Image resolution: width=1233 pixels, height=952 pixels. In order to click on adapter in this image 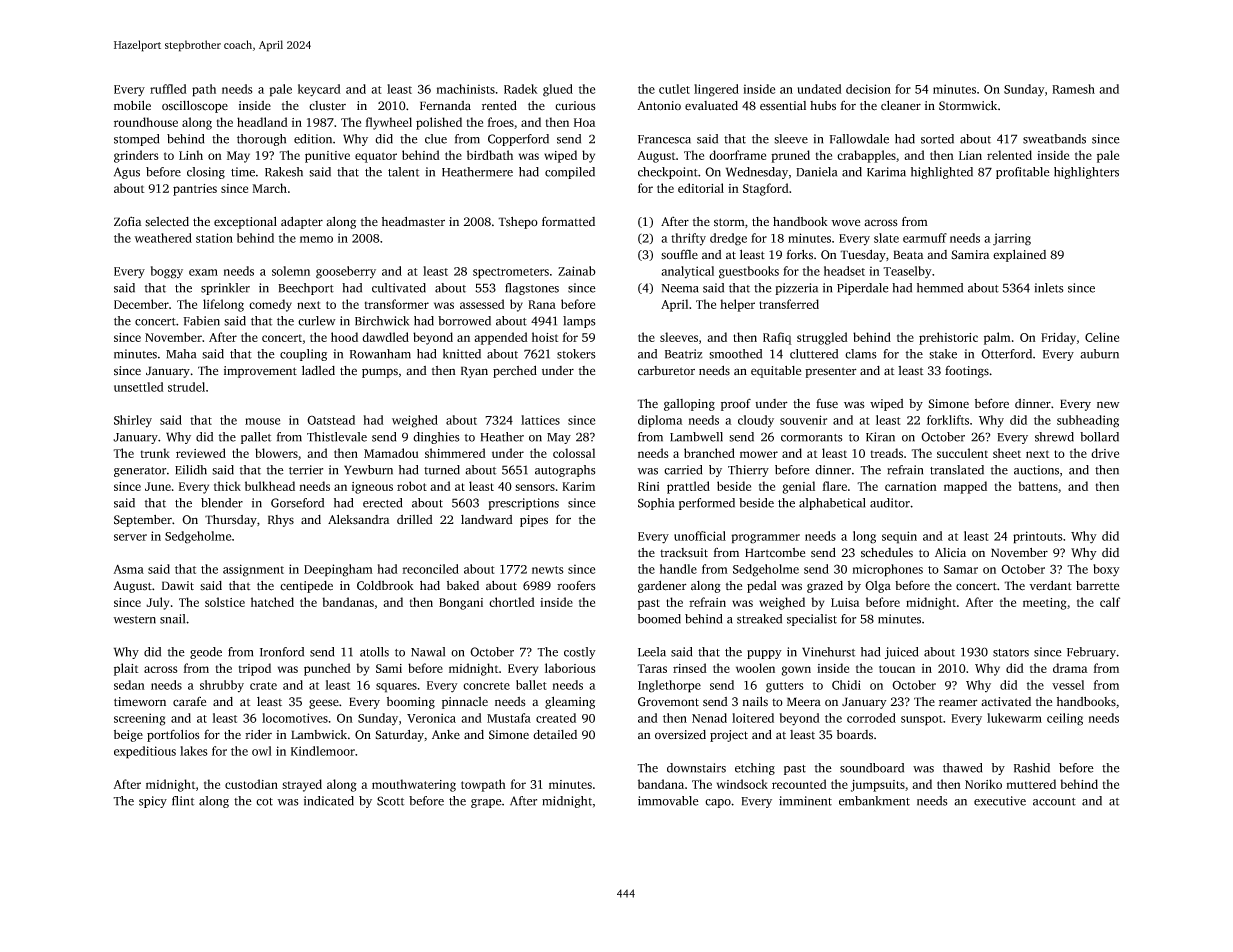, I will do `click(302, 222)`.
